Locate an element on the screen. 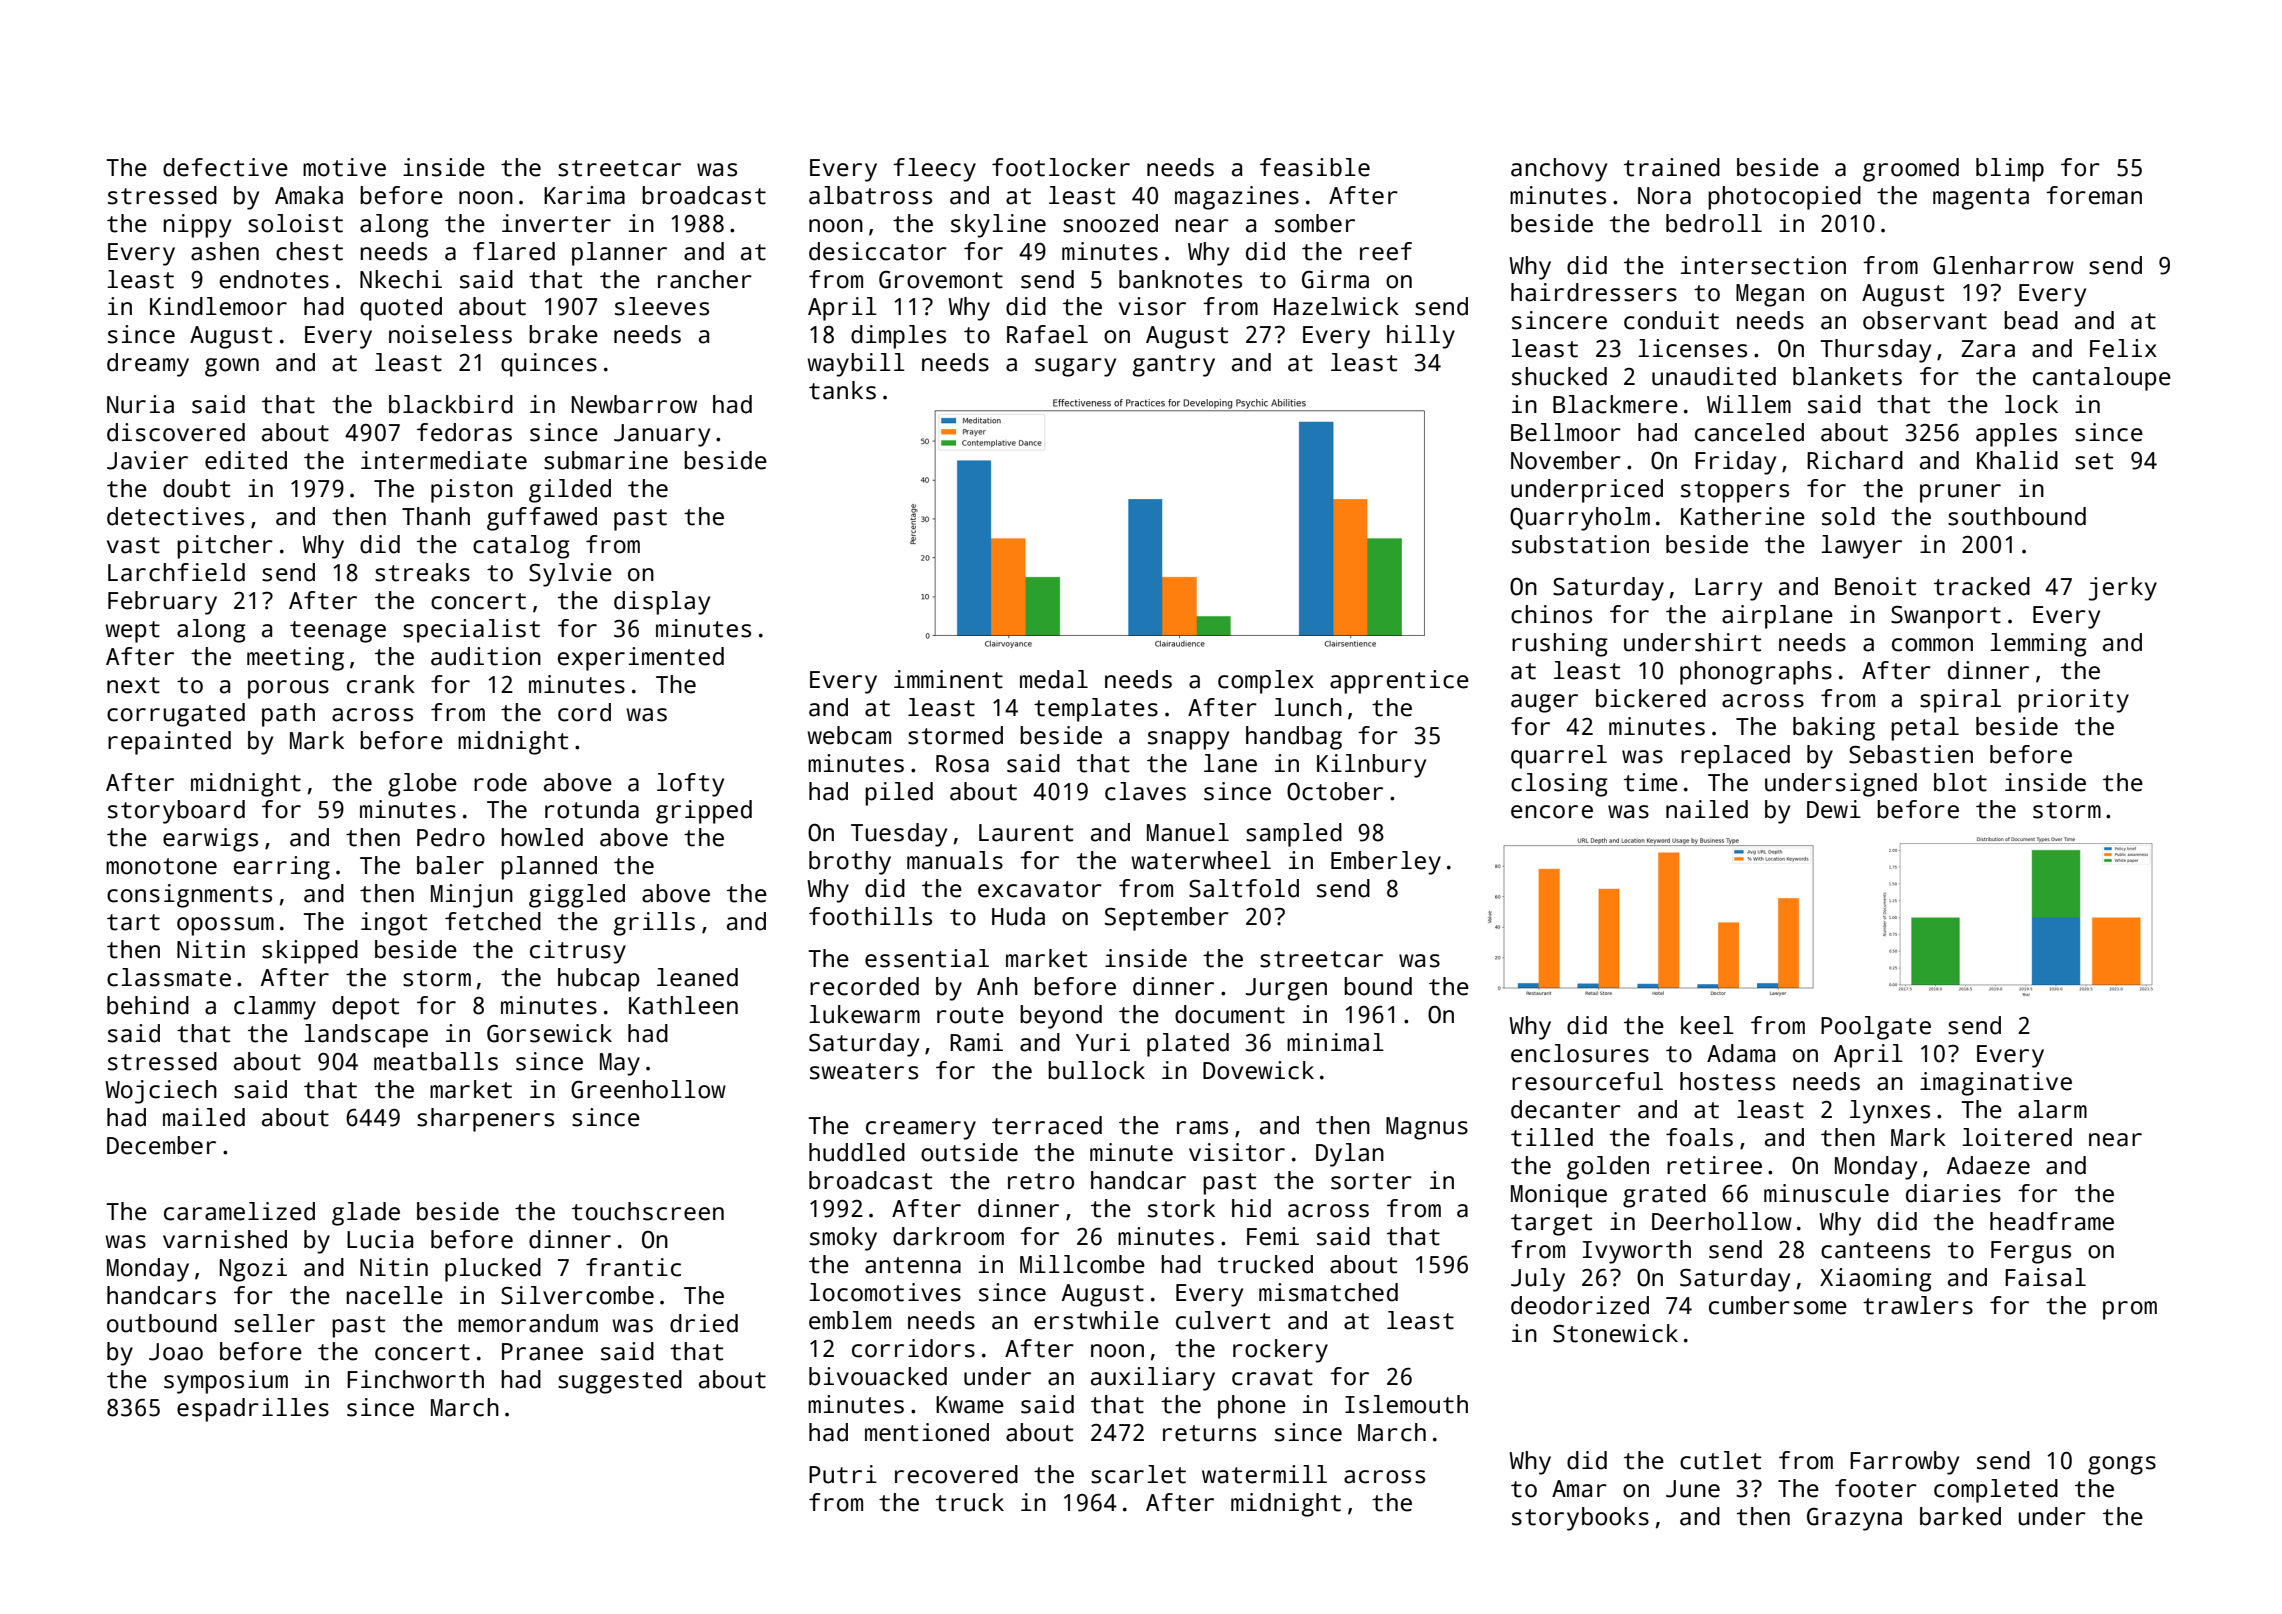 The height and width of the screenshot is (1614, 2282). Saltfold is located at coordinates (1244, 888).
